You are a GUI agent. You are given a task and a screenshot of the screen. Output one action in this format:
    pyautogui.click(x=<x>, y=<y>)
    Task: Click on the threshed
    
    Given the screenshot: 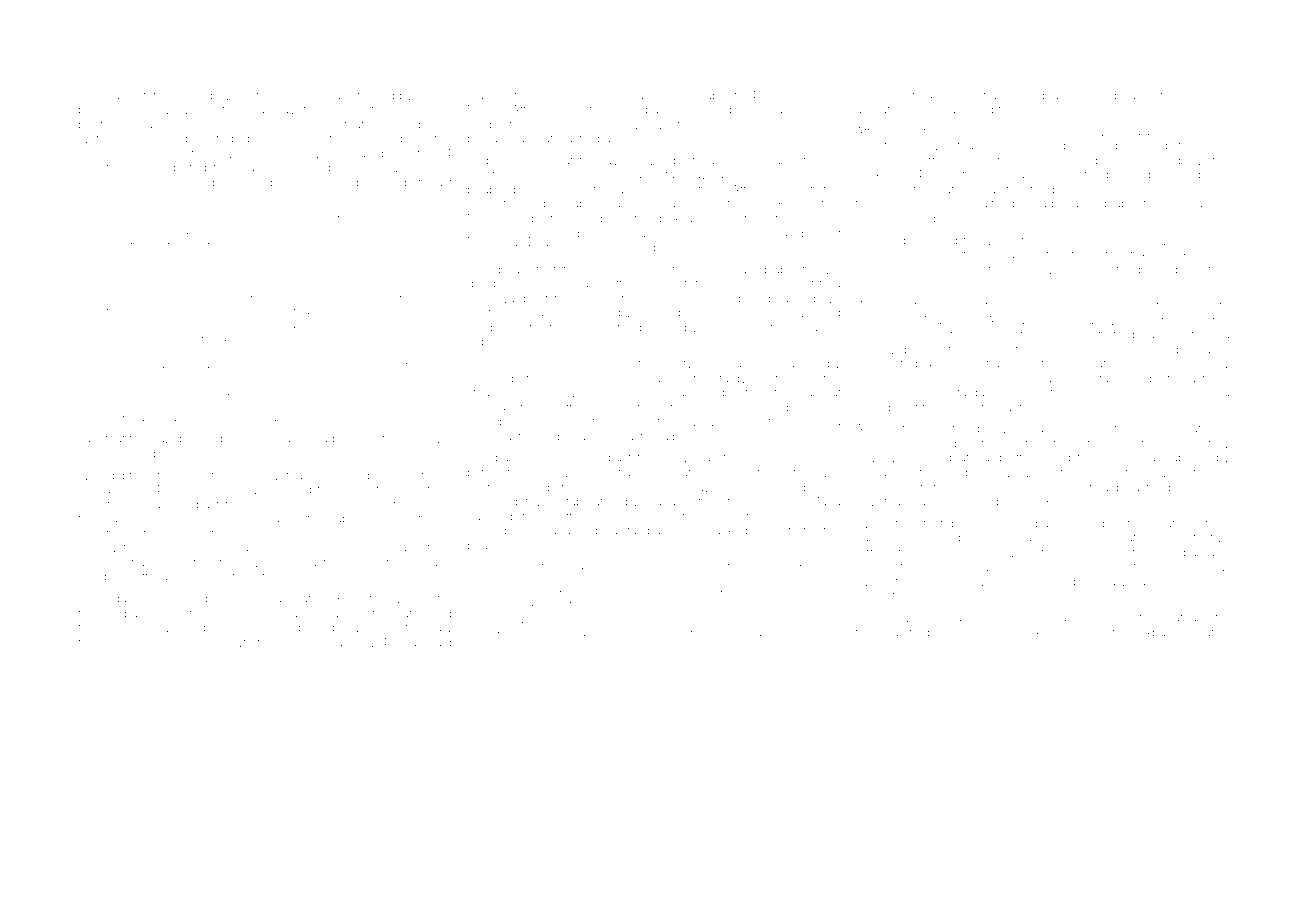 What is the action you would take?
    pyautogui.click(x=747, y=457)
